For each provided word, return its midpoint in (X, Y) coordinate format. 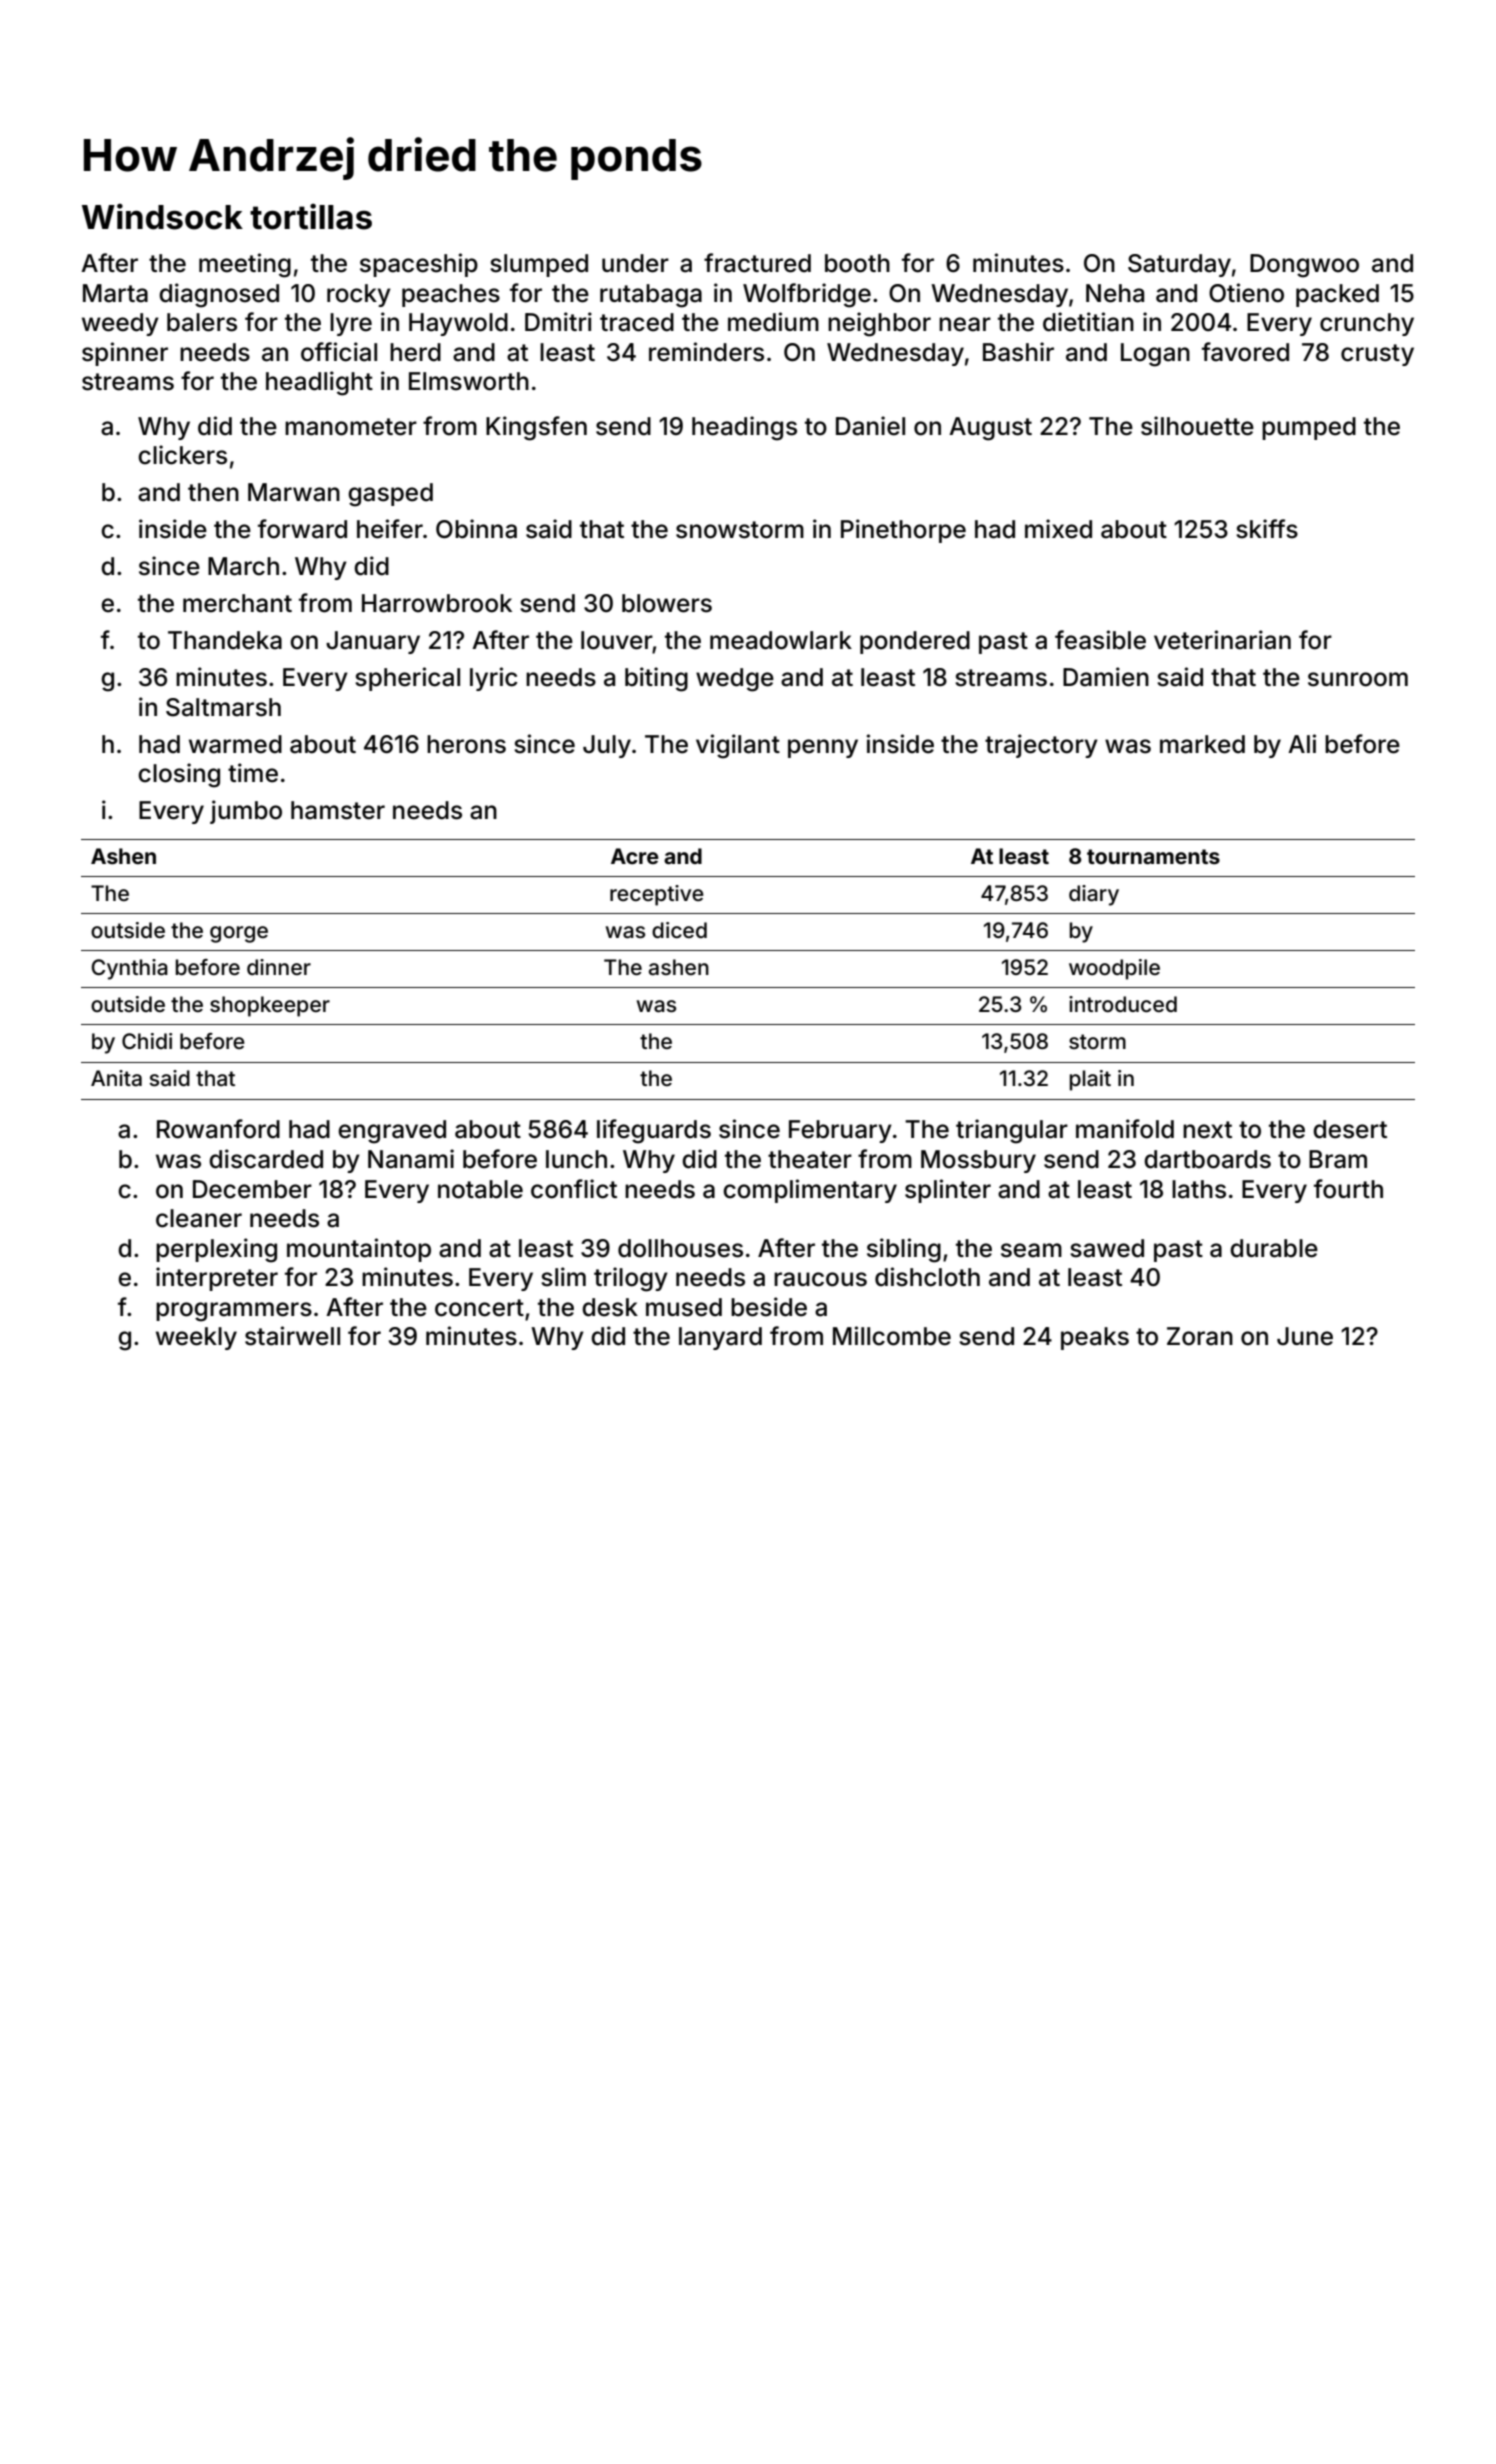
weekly (196, 1338)
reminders (706, 352)
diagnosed (219, 295)
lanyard (720, 1338)
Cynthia (130, 969)
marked (1202, 744)
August (990, 429)
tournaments (1153, 856)
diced (679, 930)
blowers (667, 603)
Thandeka (225, 640)
